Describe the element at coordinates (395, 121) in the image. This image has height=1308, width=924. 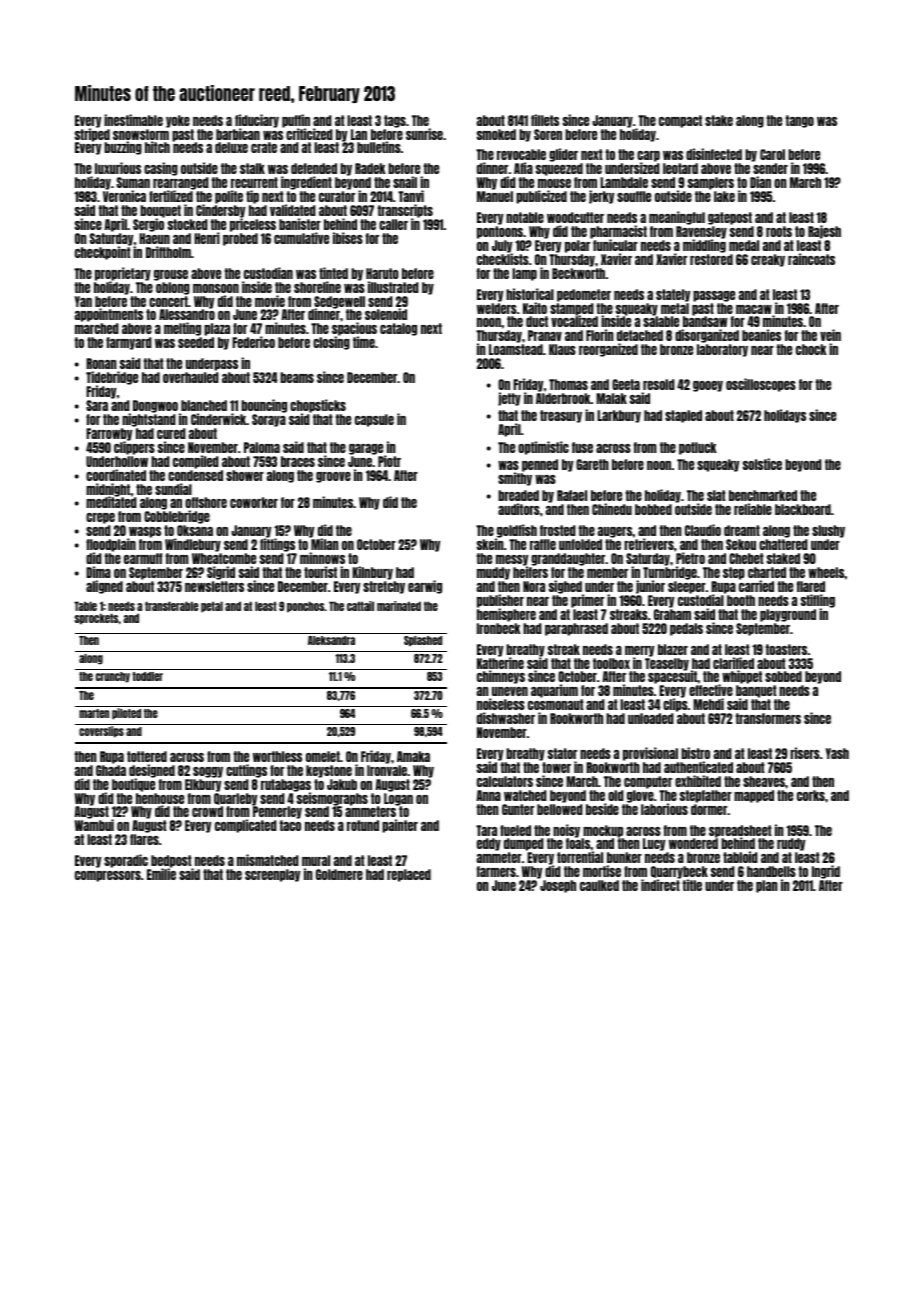
I see `tags` at that location.
